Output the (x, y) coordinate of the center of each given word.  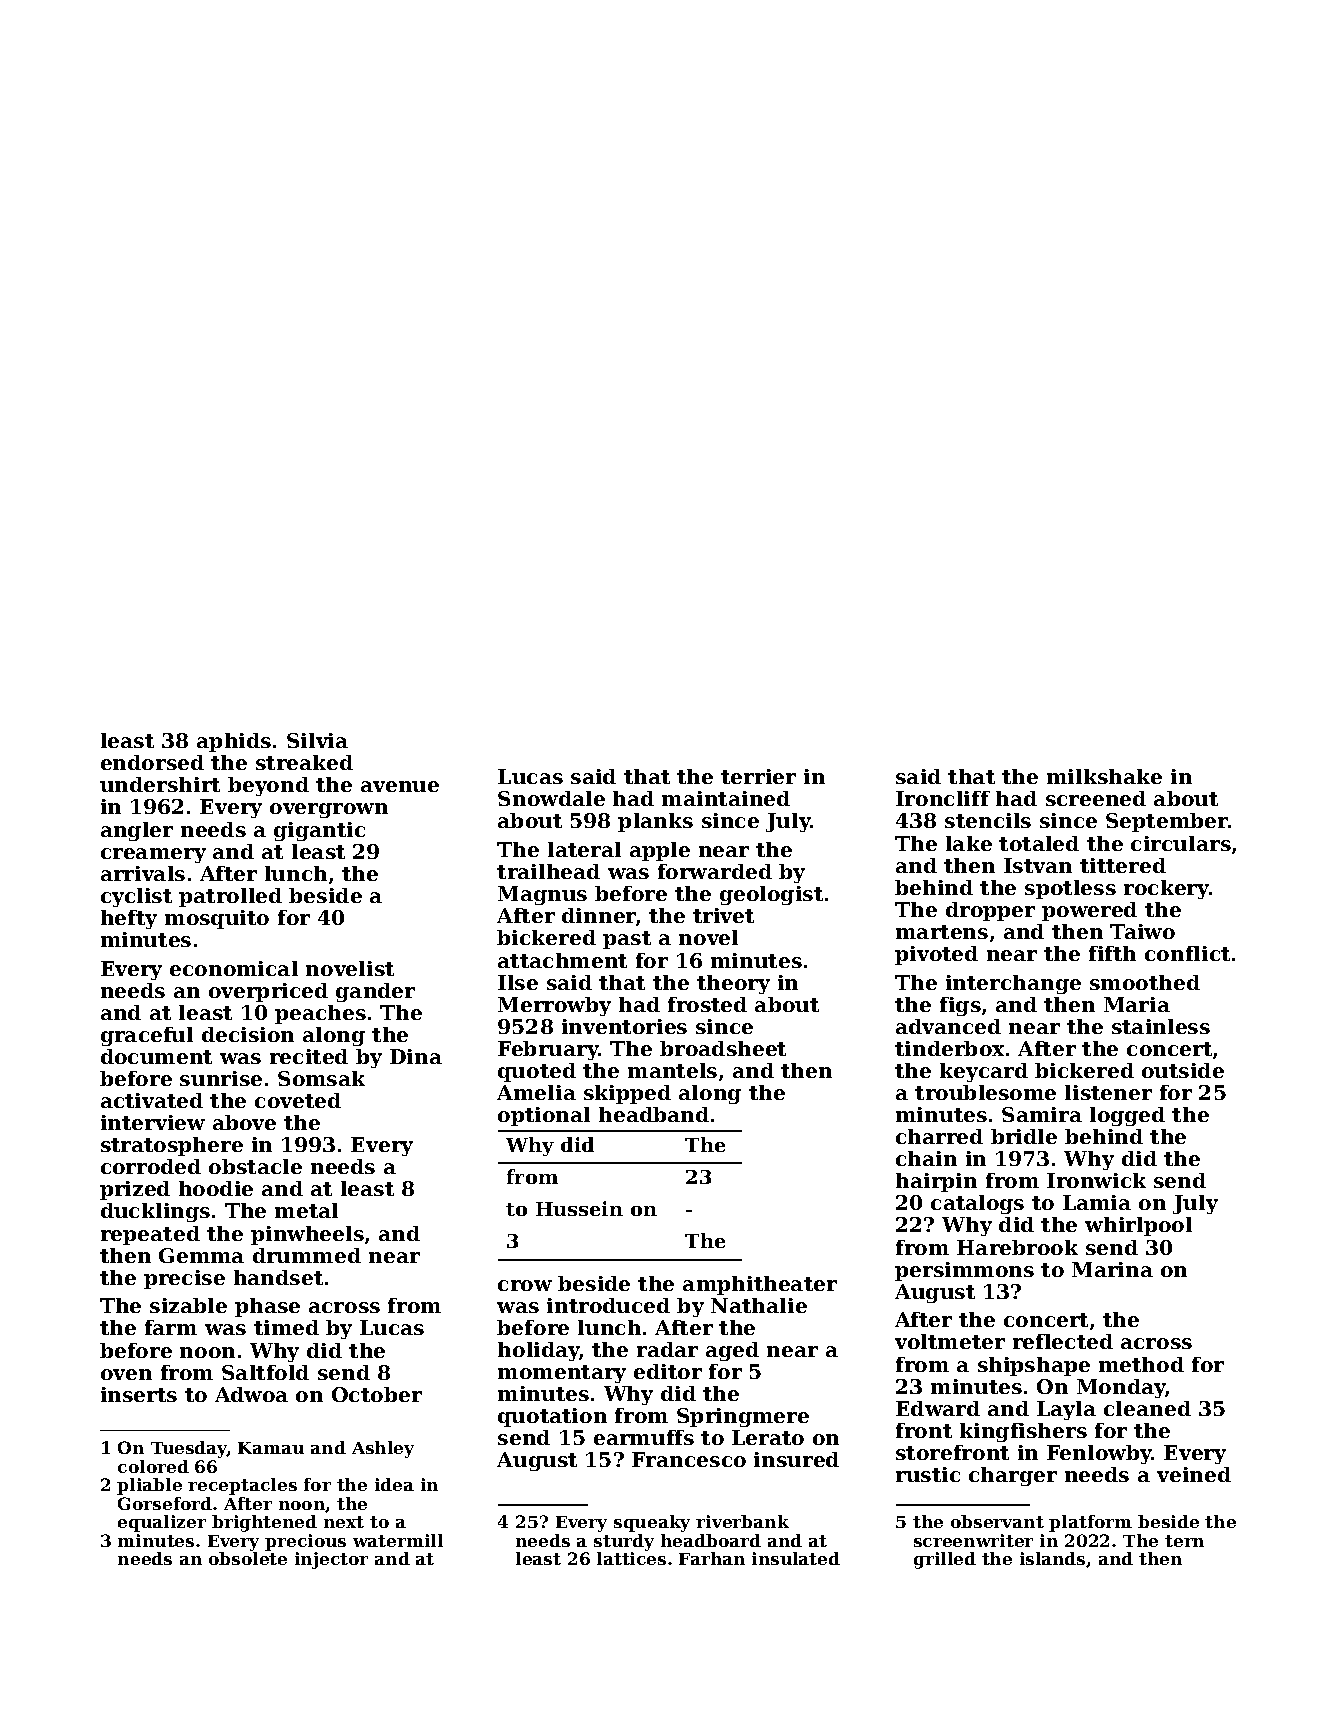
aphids (234, 742)
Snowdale (551, 798)
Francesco (689, 1459)
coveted (298, 1100)
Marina (1112, 1269)
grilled (945, 1560)
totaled (1039, 843)
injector (331, 1560)
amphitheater (760, 1285)
